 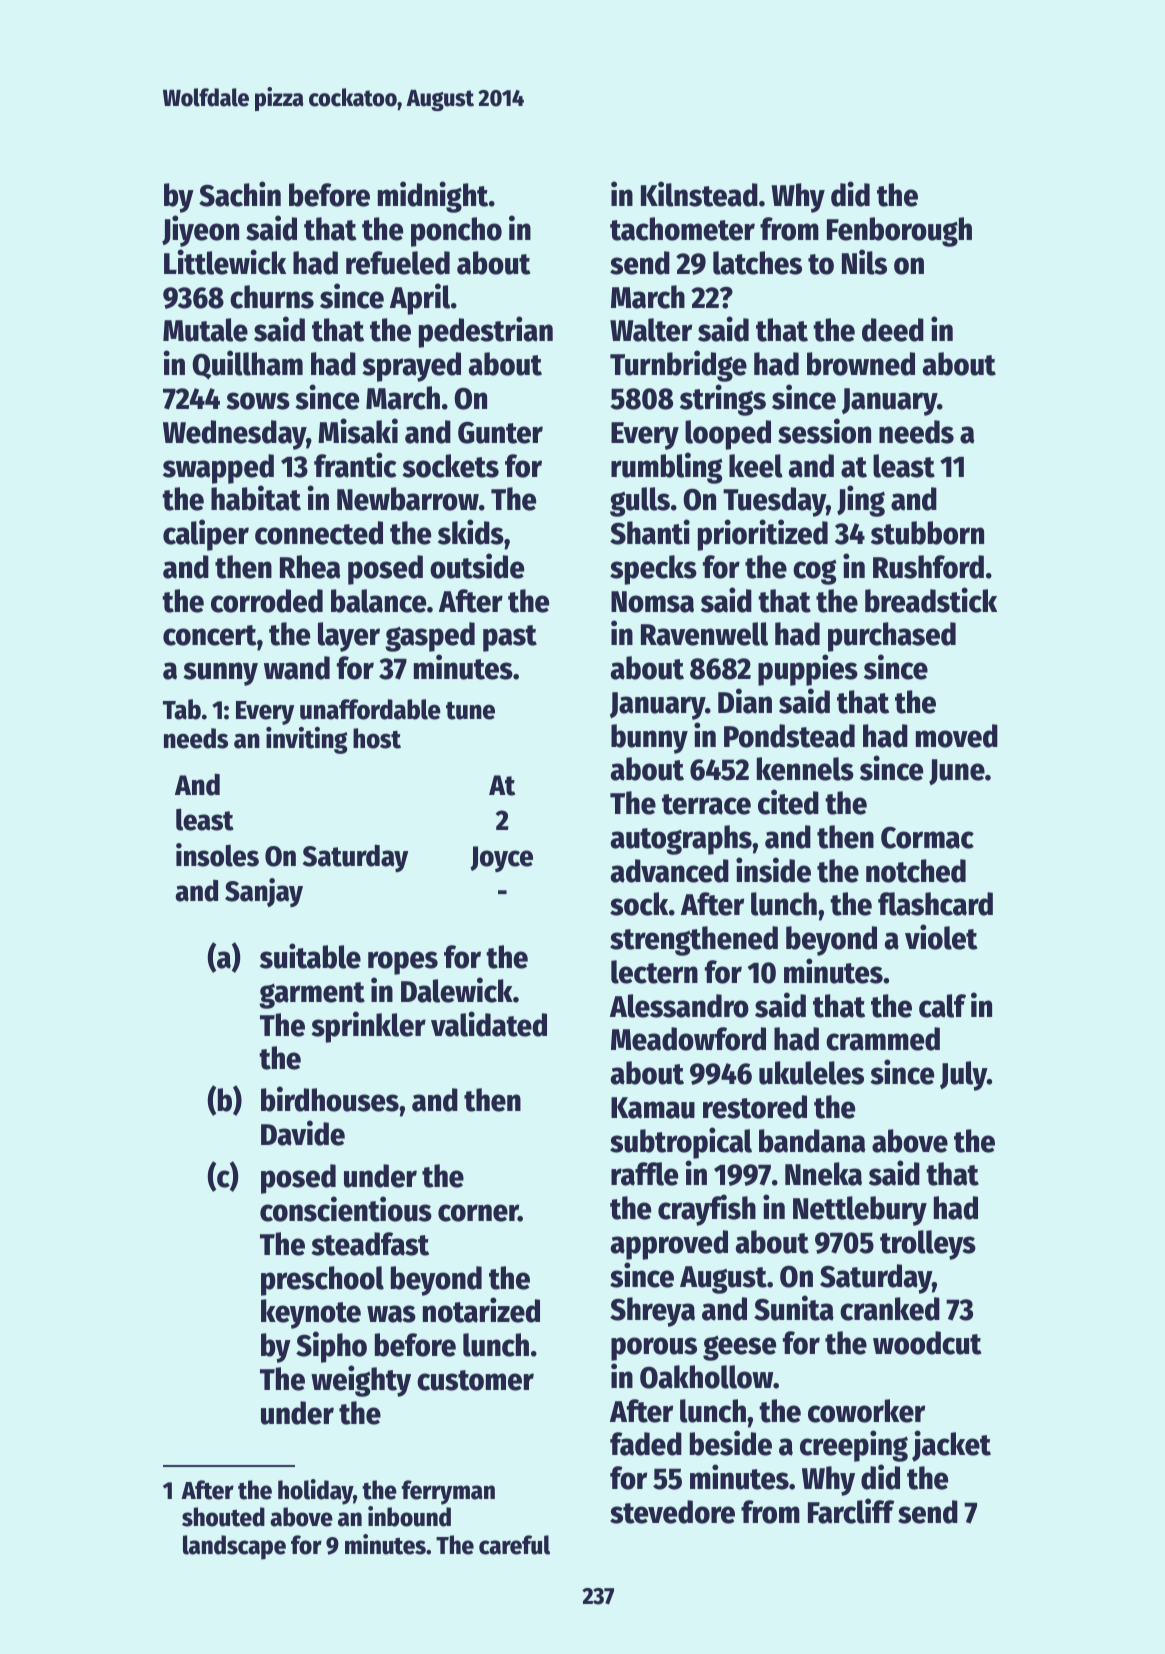 I want to click on Joyce, so click(x=501, y=859).
